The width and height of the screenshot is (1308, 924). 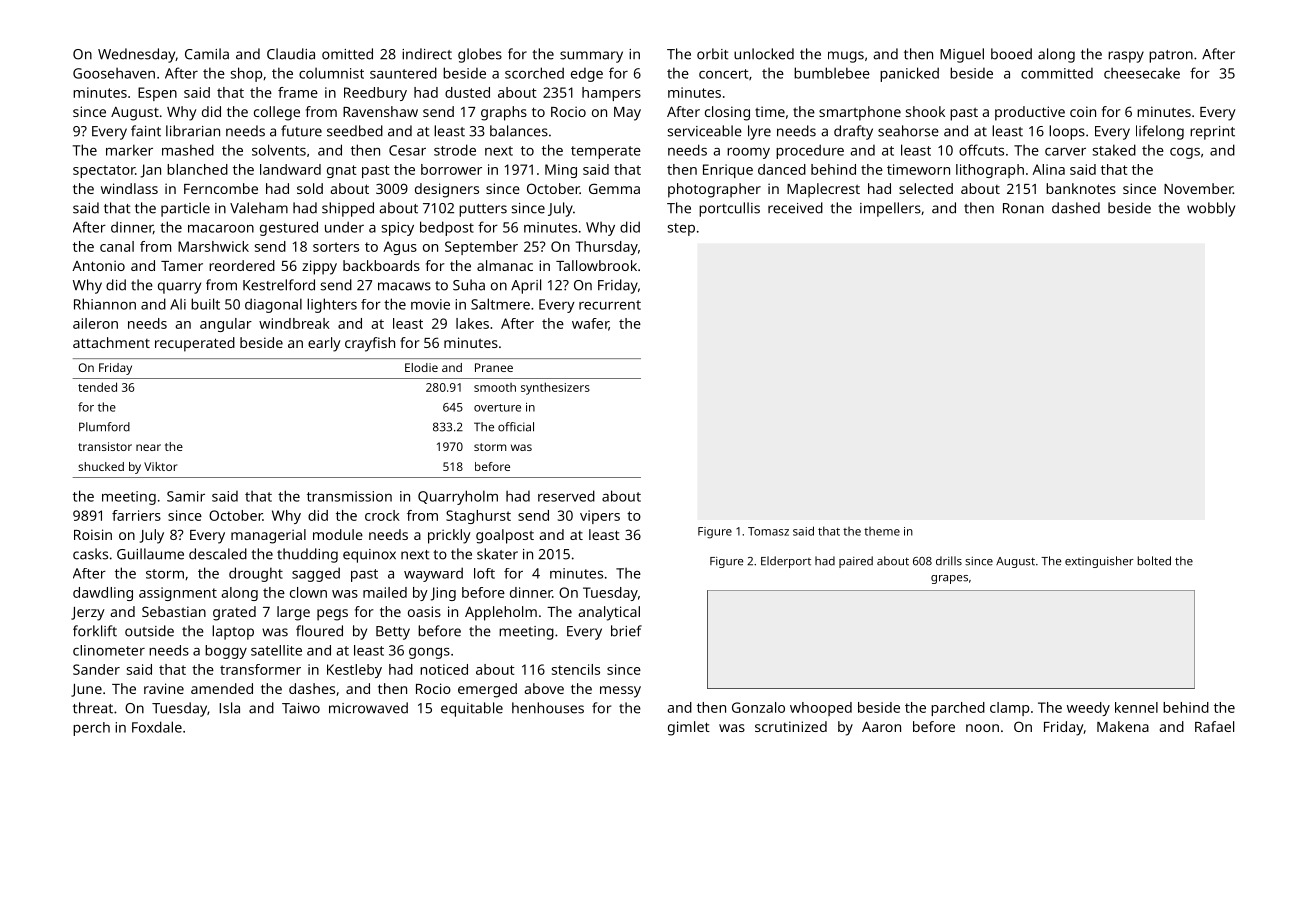 What do you see at coordinates (101, 466) in the screenshot?
I see `shucked` at bounding box center [101, 466].
